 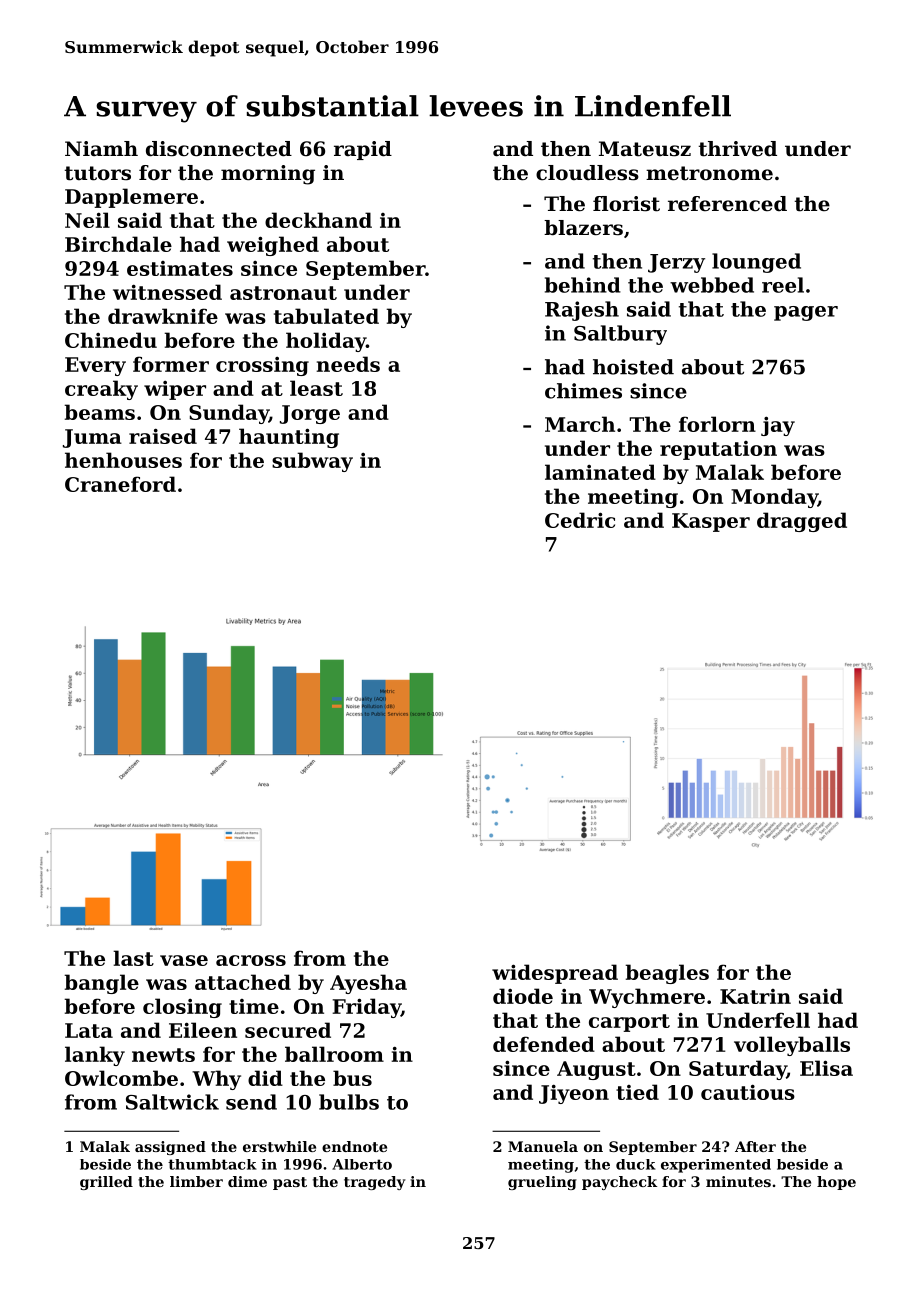 What do you see at coordinates (645, 149) in the screenshot?
I see `Mateusz` at bounding box center [645, 149].
